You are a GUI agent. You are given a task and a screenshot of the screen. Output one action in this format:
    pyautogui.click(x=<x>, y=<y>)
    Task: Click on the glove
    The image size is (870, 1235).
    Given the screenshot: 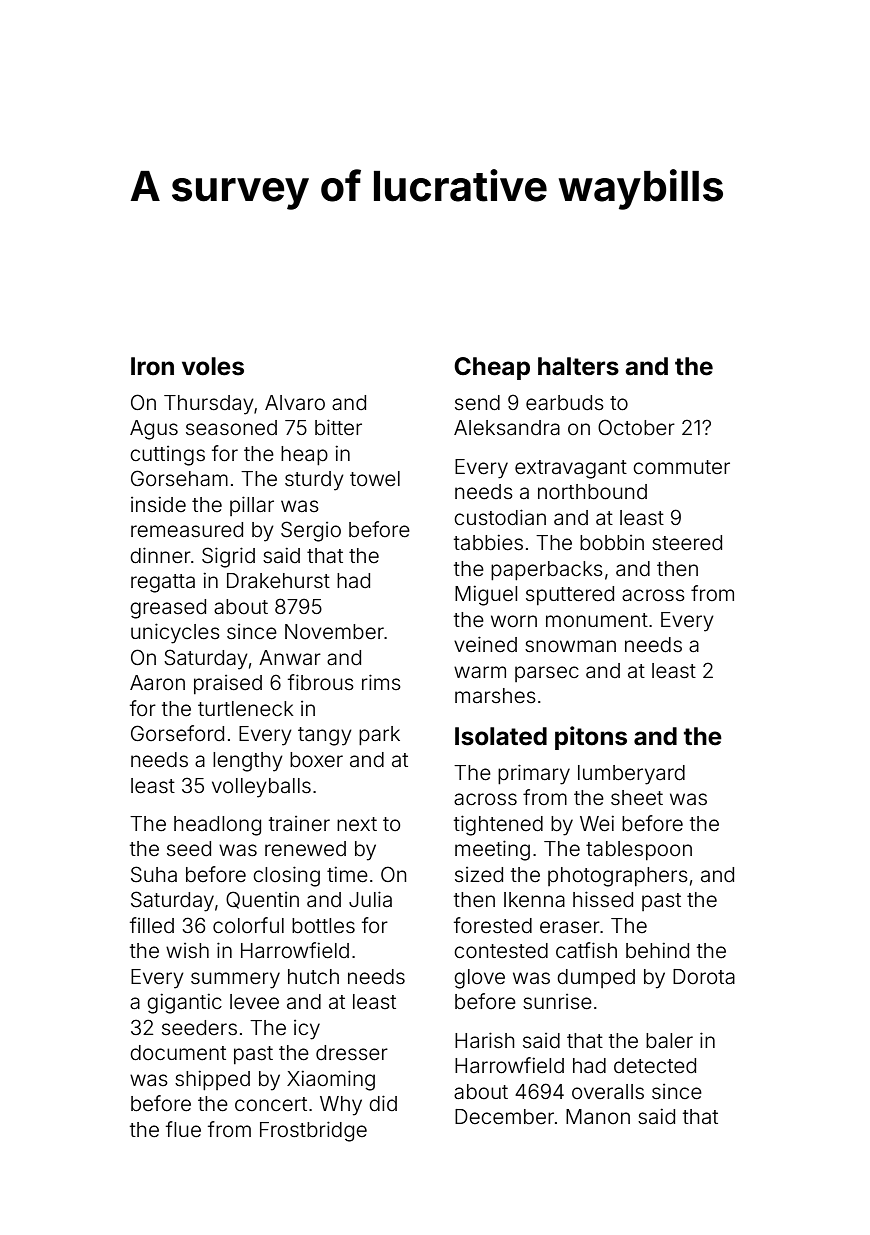 What is the action you would take?
    pyautogui.click(x=479, y=979)
